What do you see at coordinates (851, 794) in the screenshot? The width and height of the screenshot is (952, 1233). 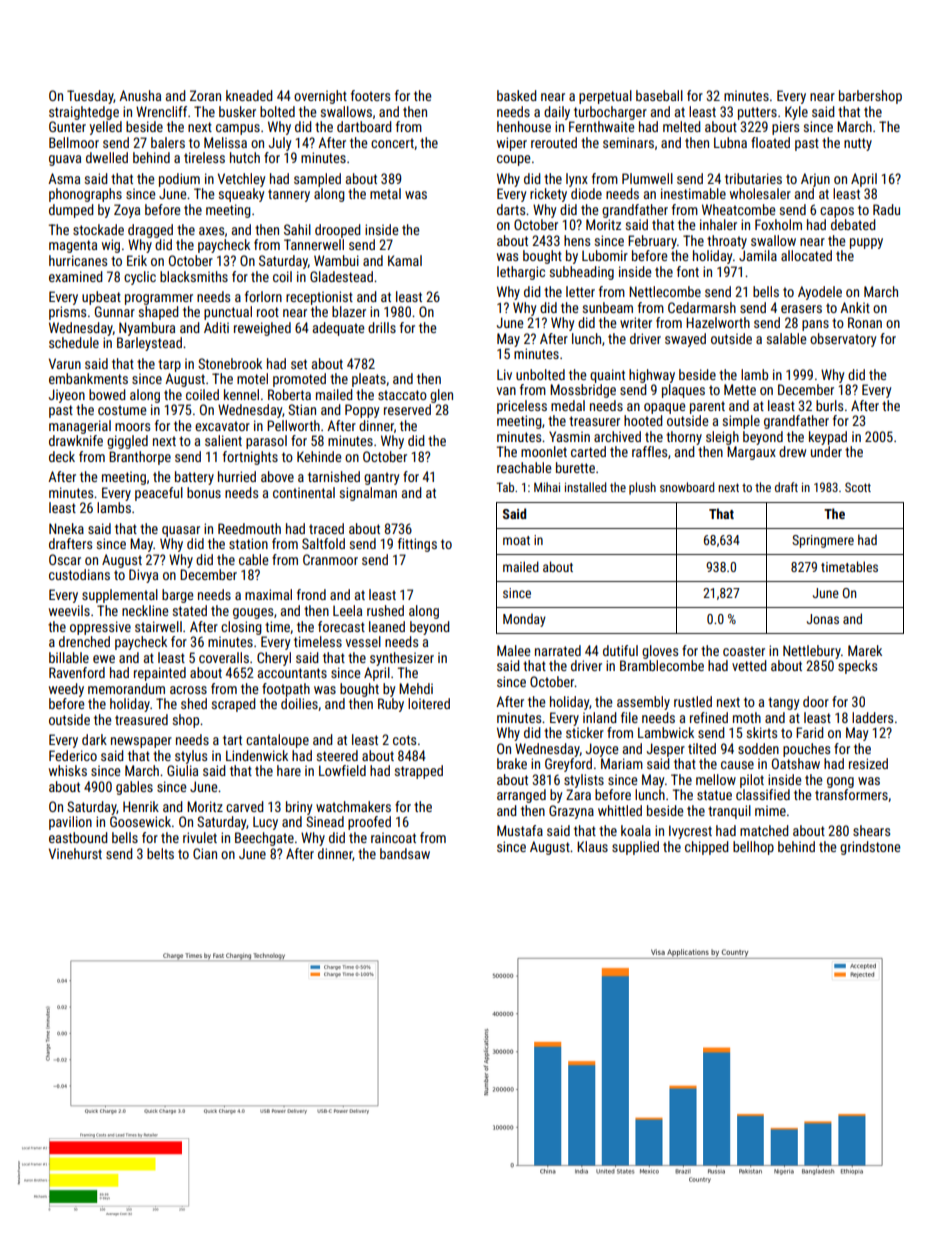 I see `transformers` at bounding box center [851, 794].
